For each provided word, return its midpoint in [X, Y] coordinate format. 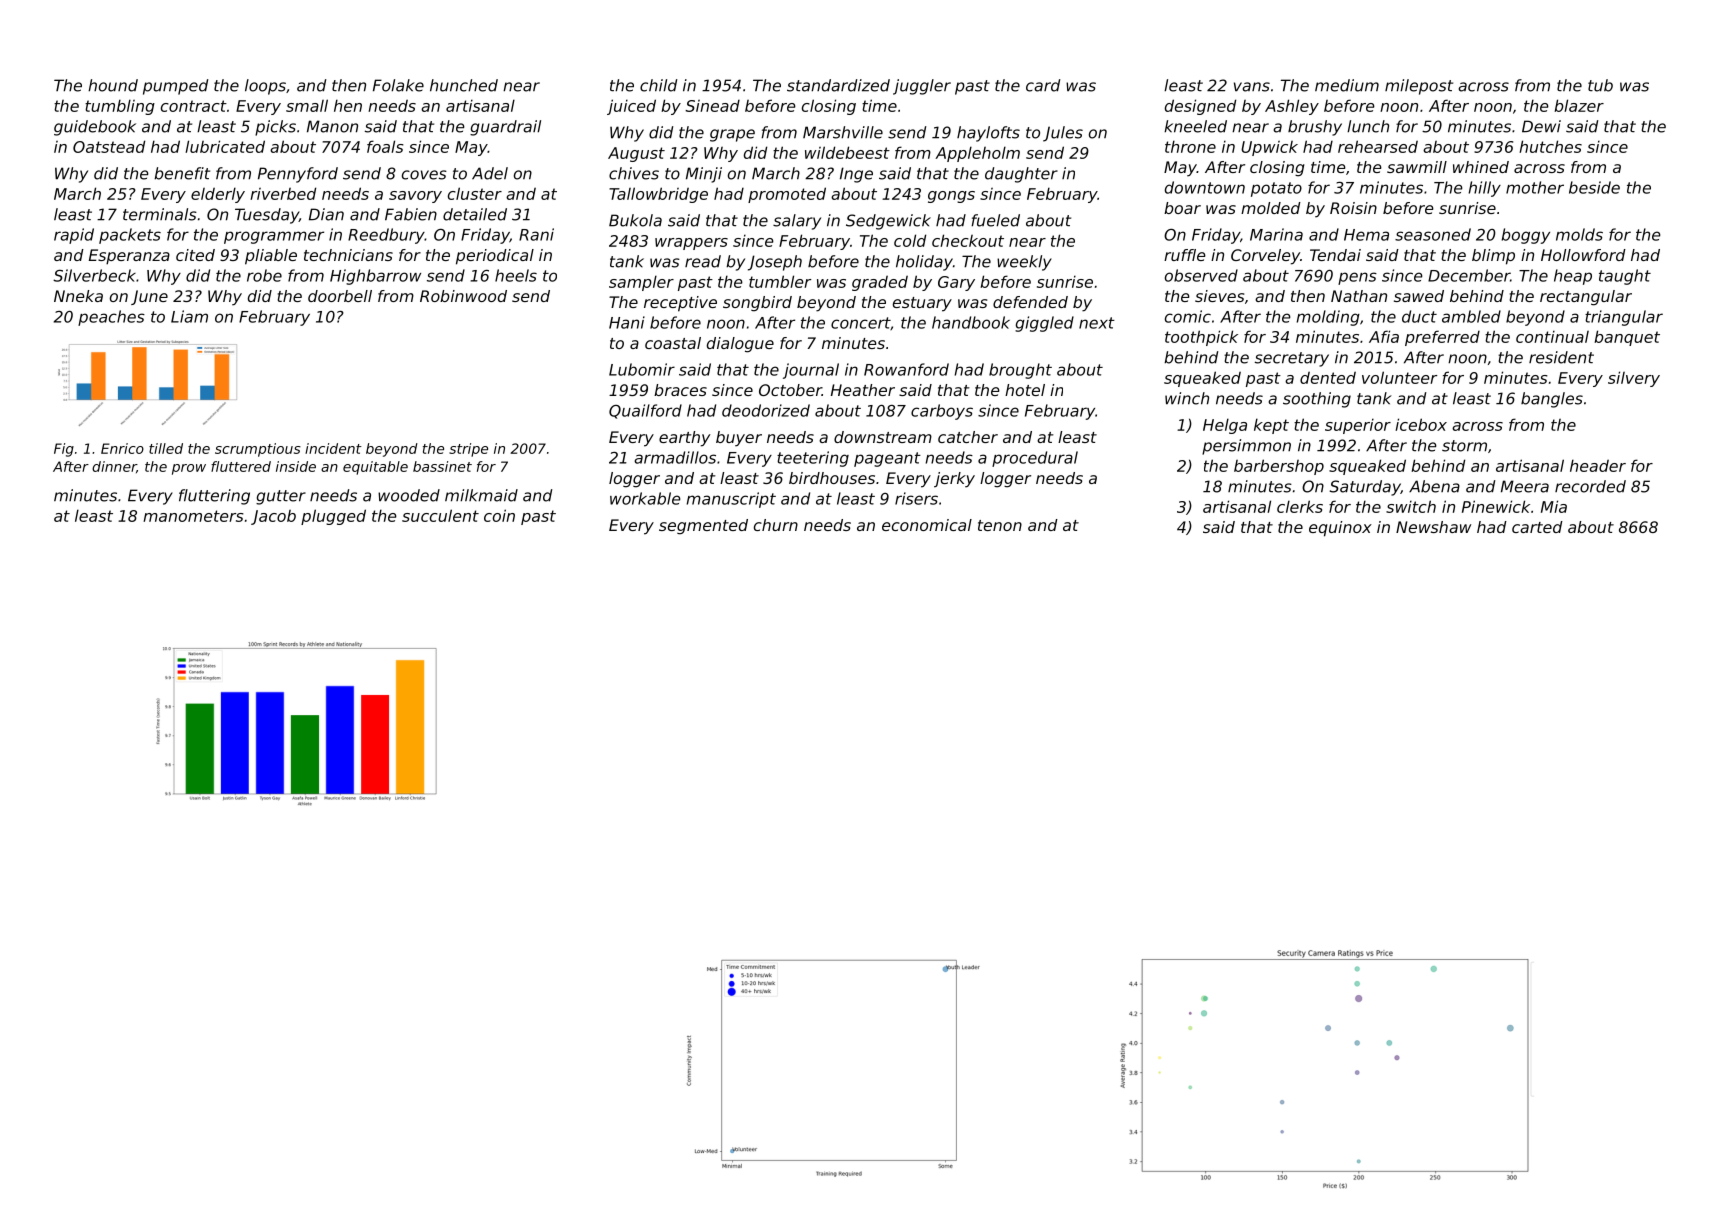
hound [113, 85]
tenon [1000, 525]
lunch [1368, 126]
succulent [440, 515]
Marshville [843, 132]
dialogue [740, 345]
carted [1537, 527]
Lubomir [642, 369]
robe [264, 275]
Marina [1276, 234]
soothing [1317, 400]
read [703, 261]
